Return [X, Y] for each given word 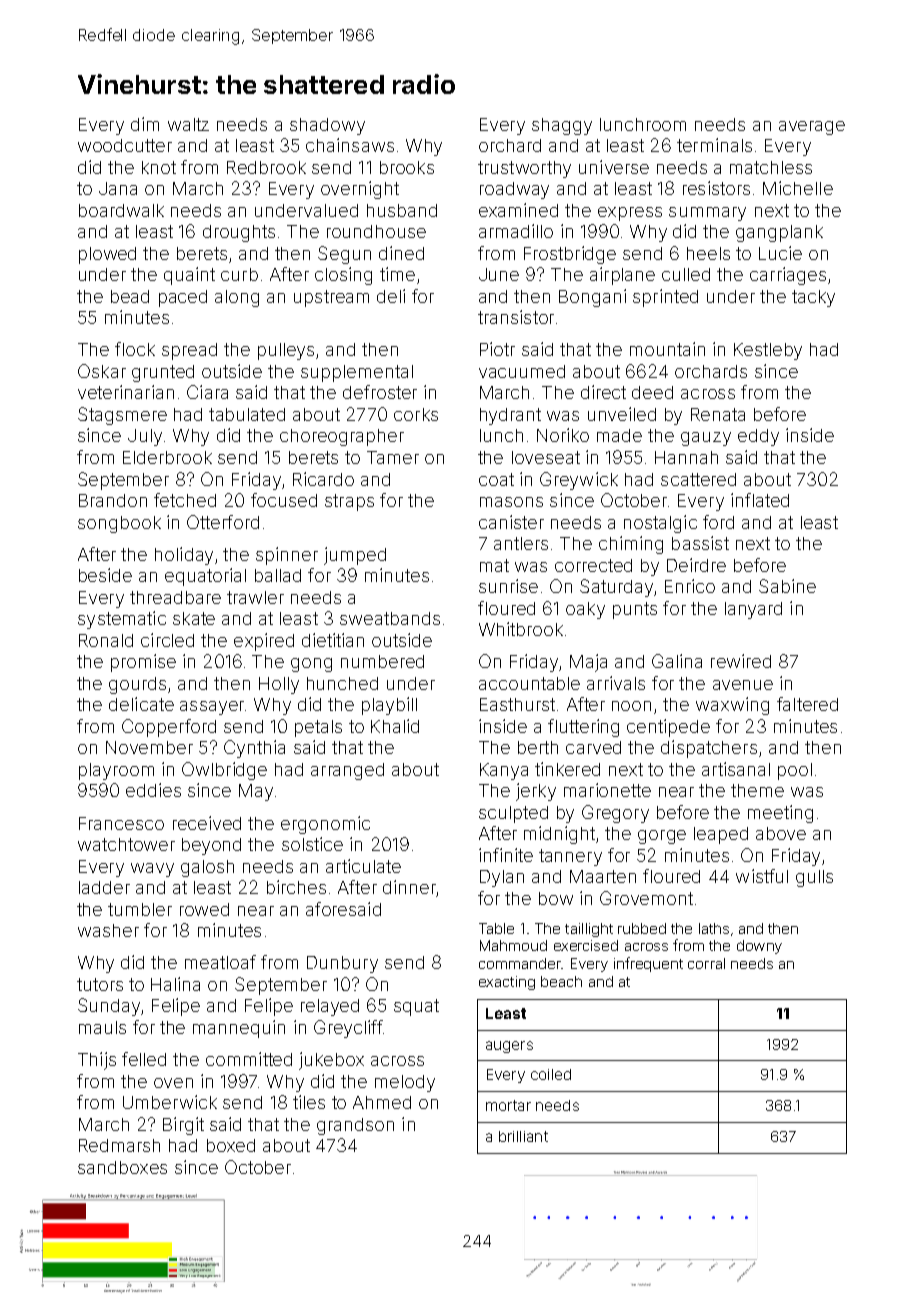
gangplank [779, 233]
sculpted [513, 814]
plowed [107, 255]
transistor [516, 317]
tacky [813, 298]
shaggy [562, 126]
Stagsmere [122, 416]
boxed [231, 1145]
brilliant [523, 1136]
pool [795, 771]
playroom [116, 771]
